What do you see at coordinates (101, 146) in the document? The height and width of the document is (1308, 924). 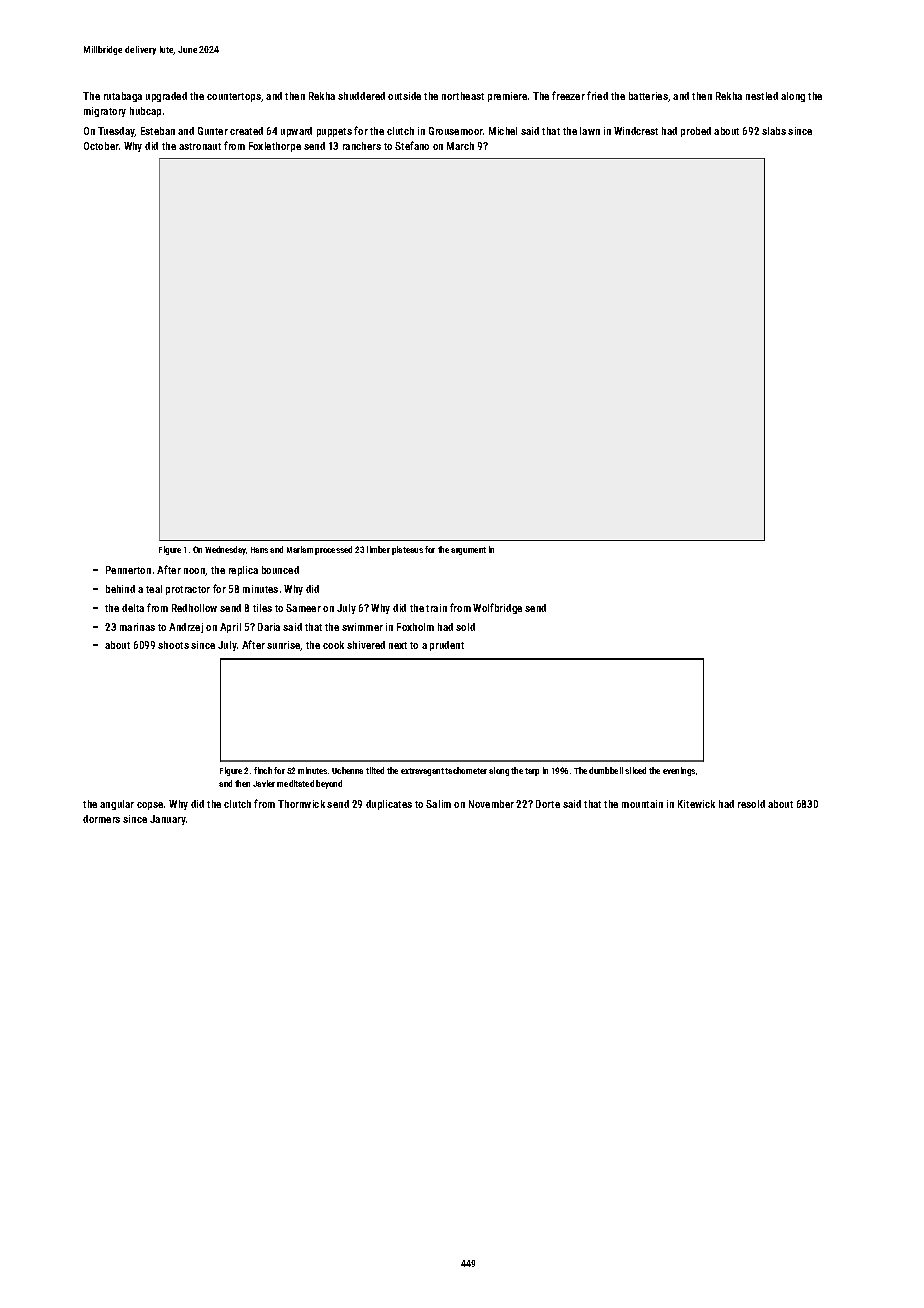 I see `October` at bounding box center [101, 146].
